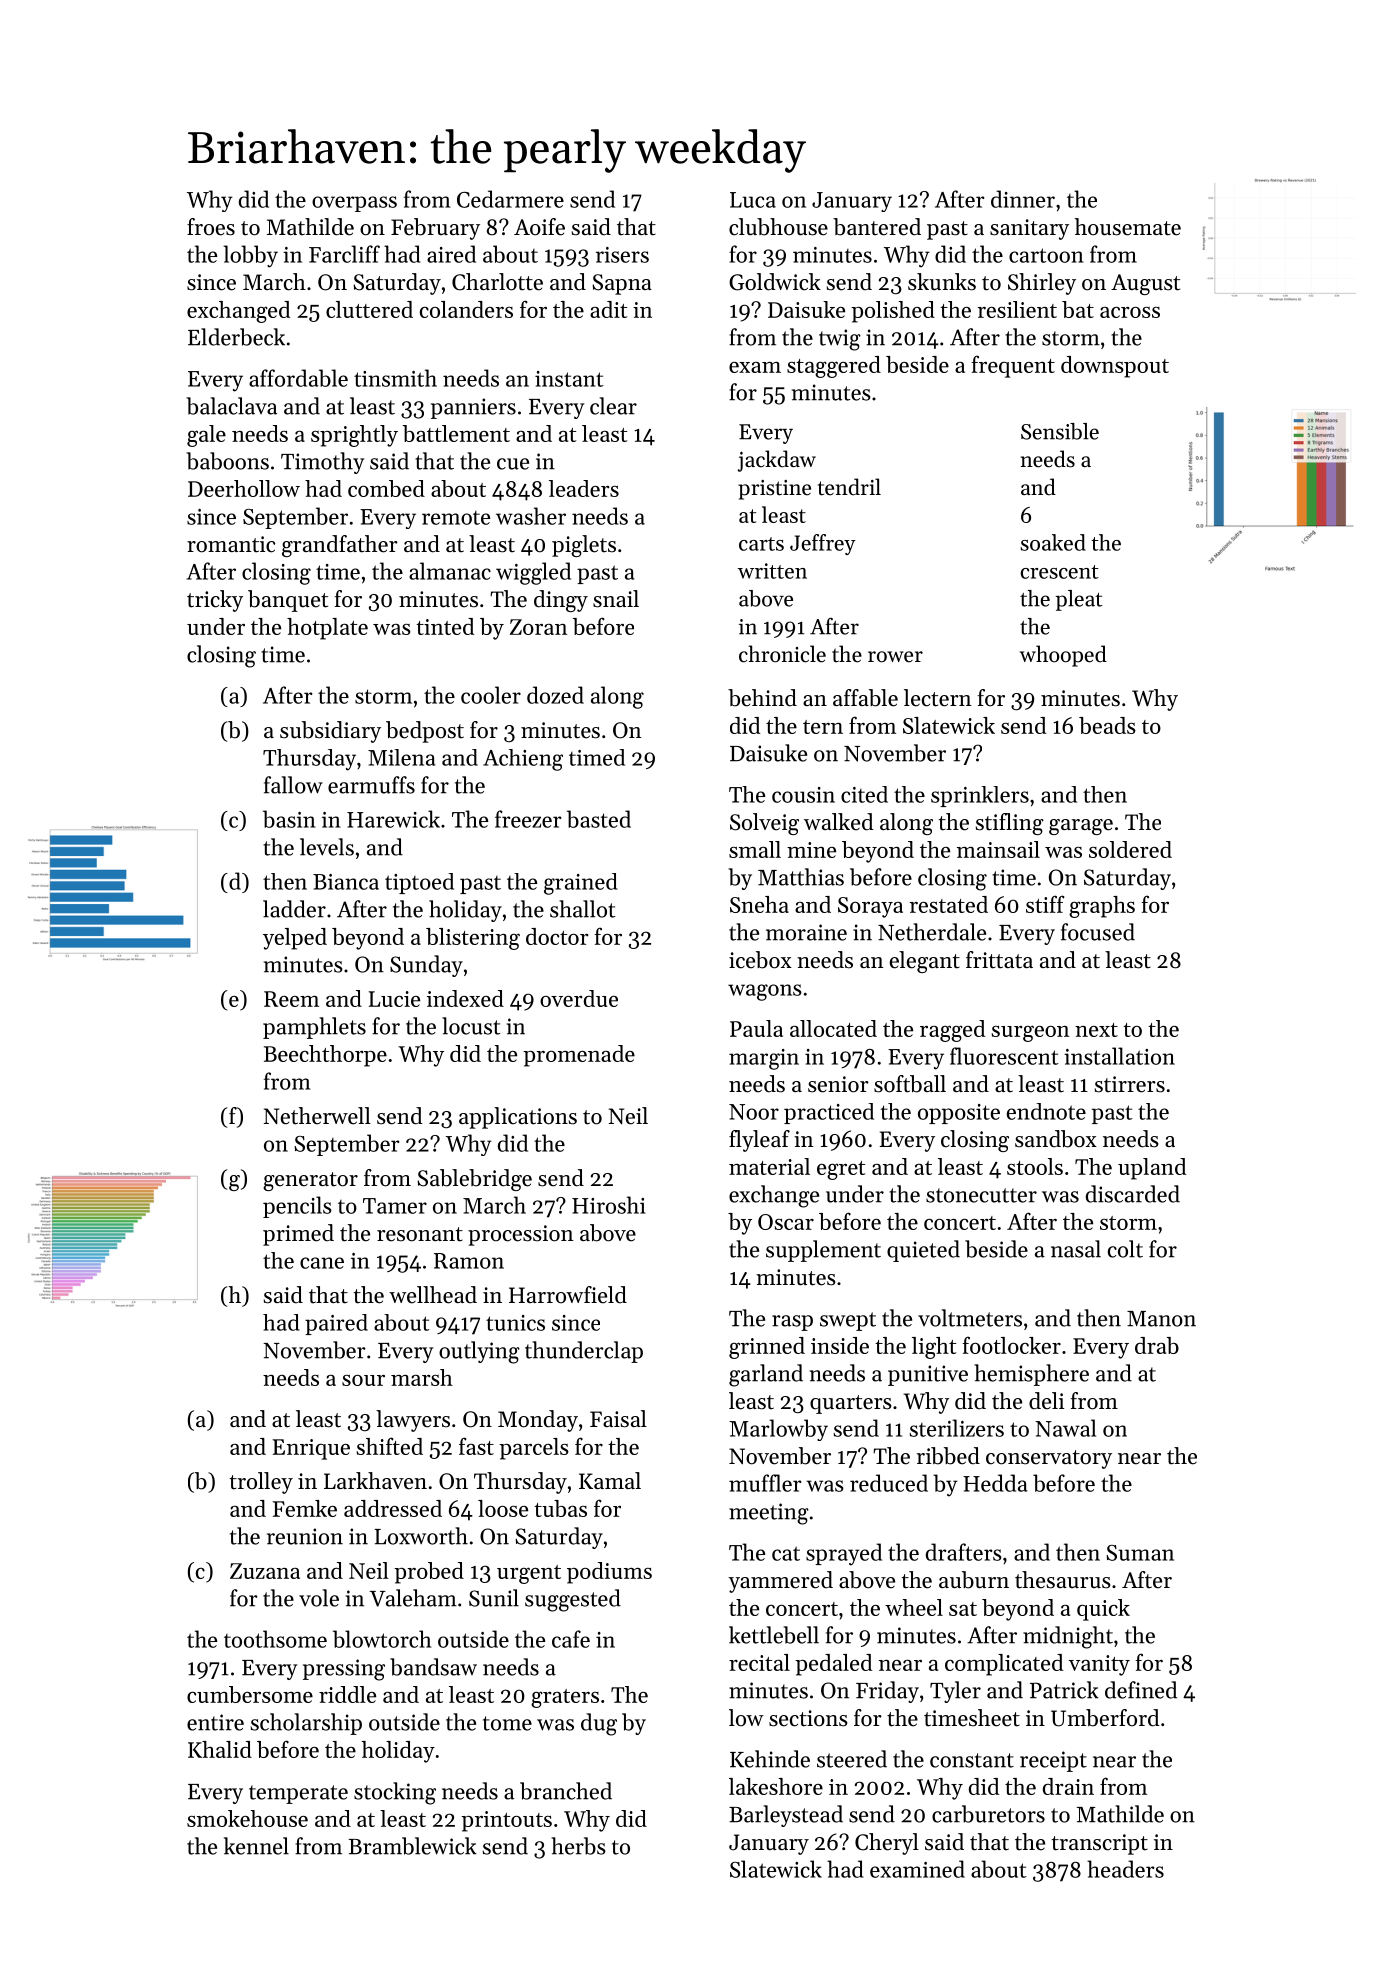 The image size is (1386, 1969). I want to click on tome, so click(507, 1723).
